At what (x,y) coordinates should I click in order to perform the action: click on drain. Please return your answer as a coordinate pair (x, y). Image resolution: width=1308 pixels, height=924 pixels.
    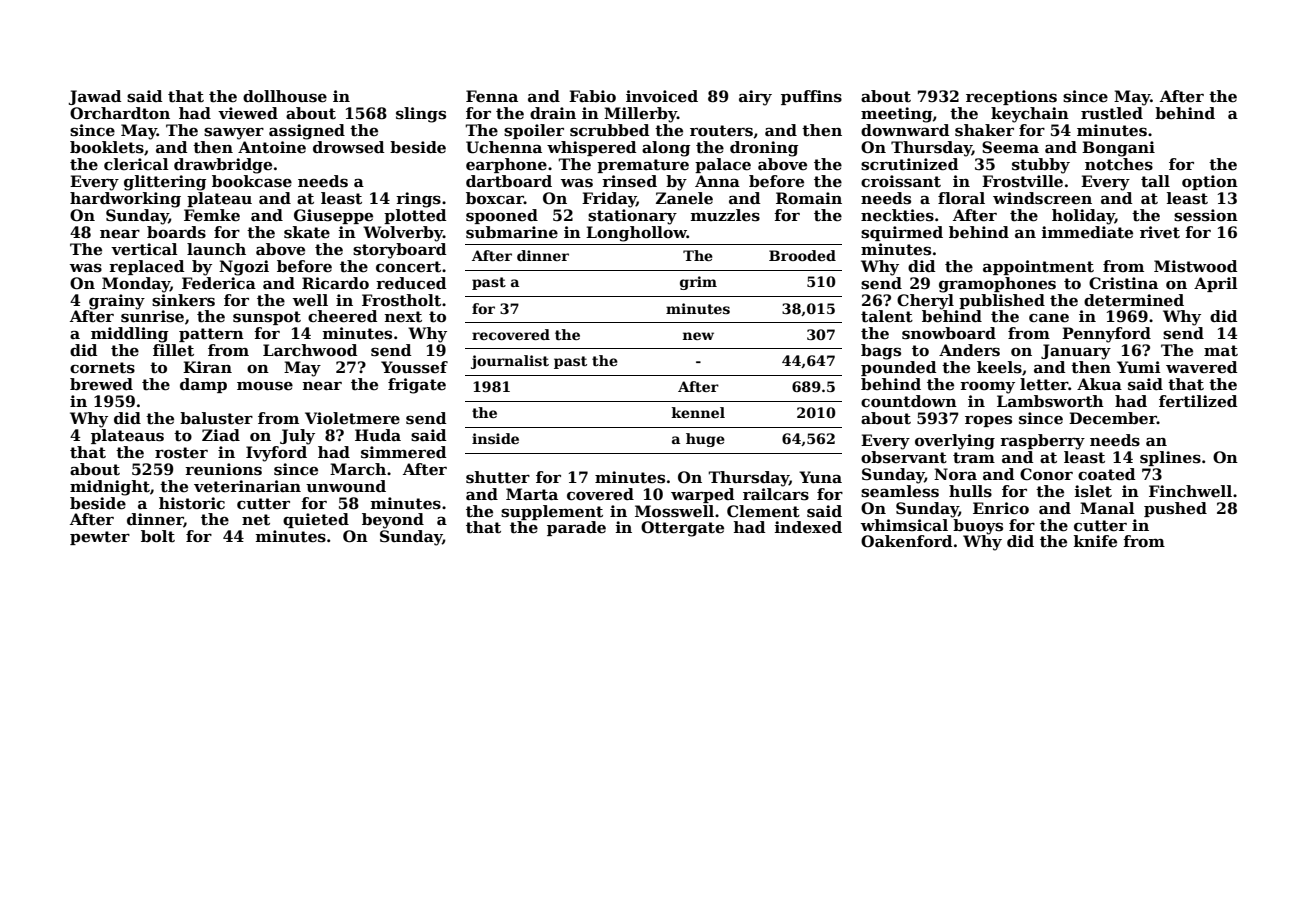
    Looking at the image, I should click on (553, 113).
